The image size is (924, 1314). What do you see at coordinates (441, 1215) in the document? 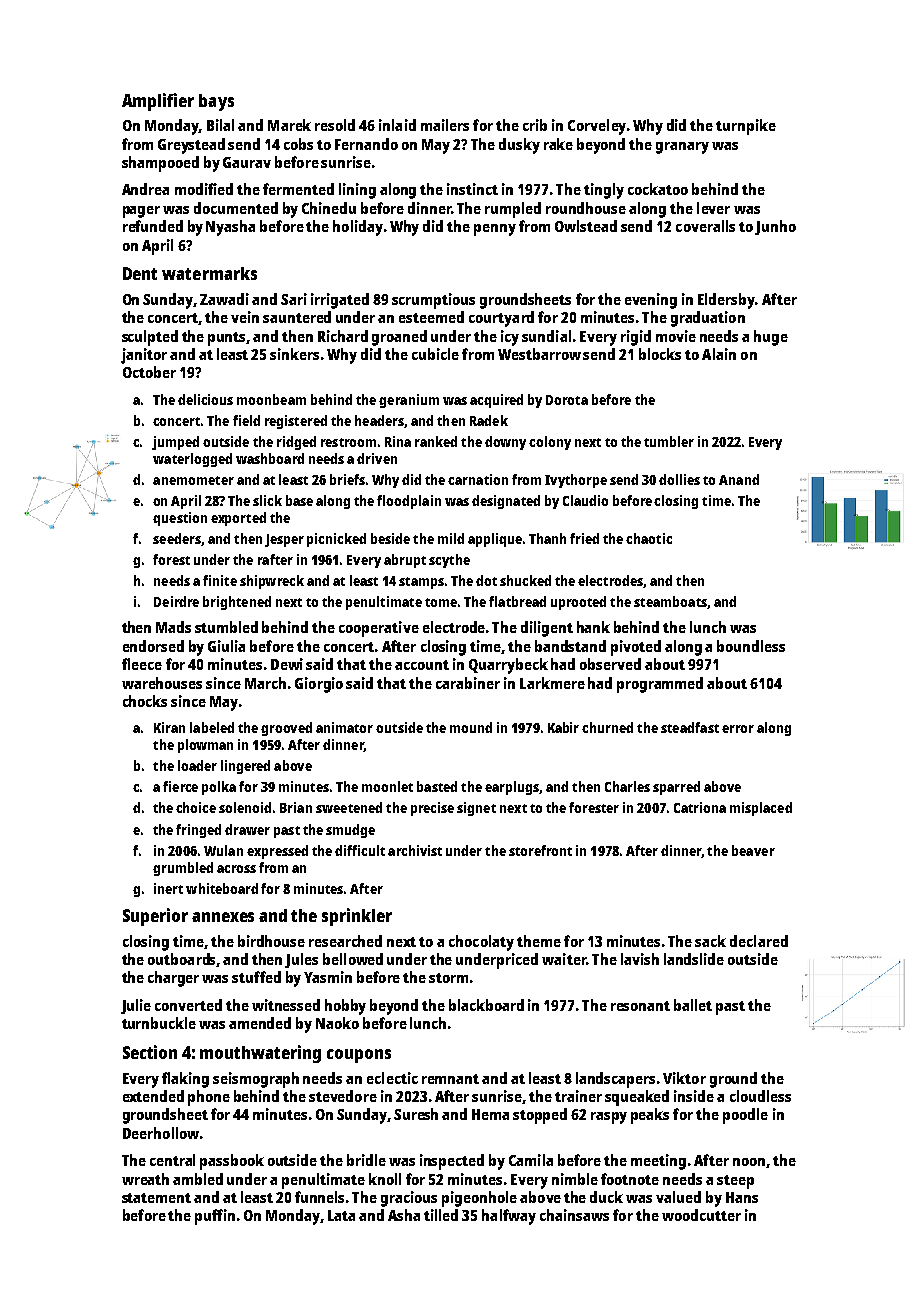
I see `tilled` at bounding box center [441, 1215].
